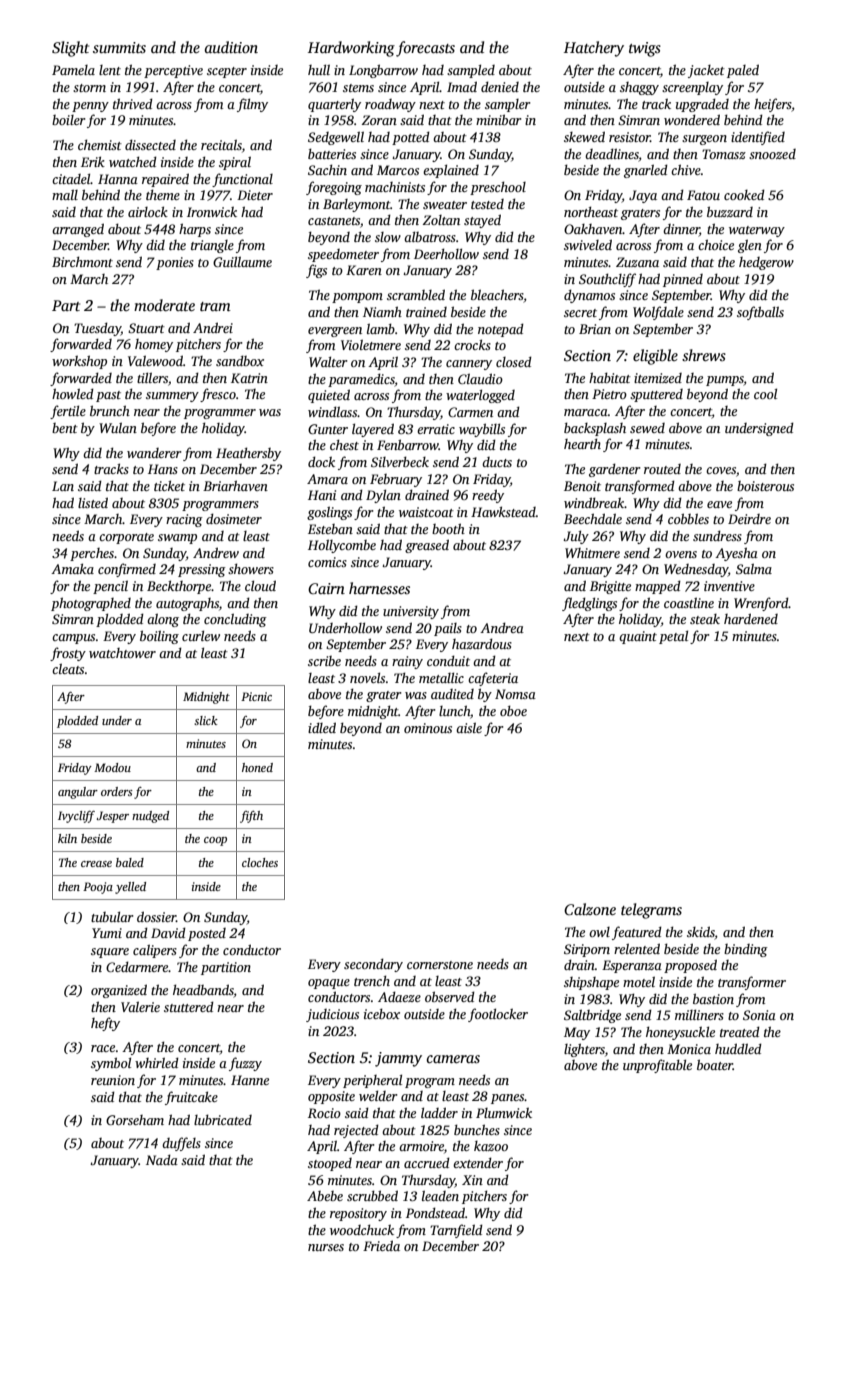  Describe the element at coordinates (383, 71) in the image. I see `Longbarrow` at that location.
